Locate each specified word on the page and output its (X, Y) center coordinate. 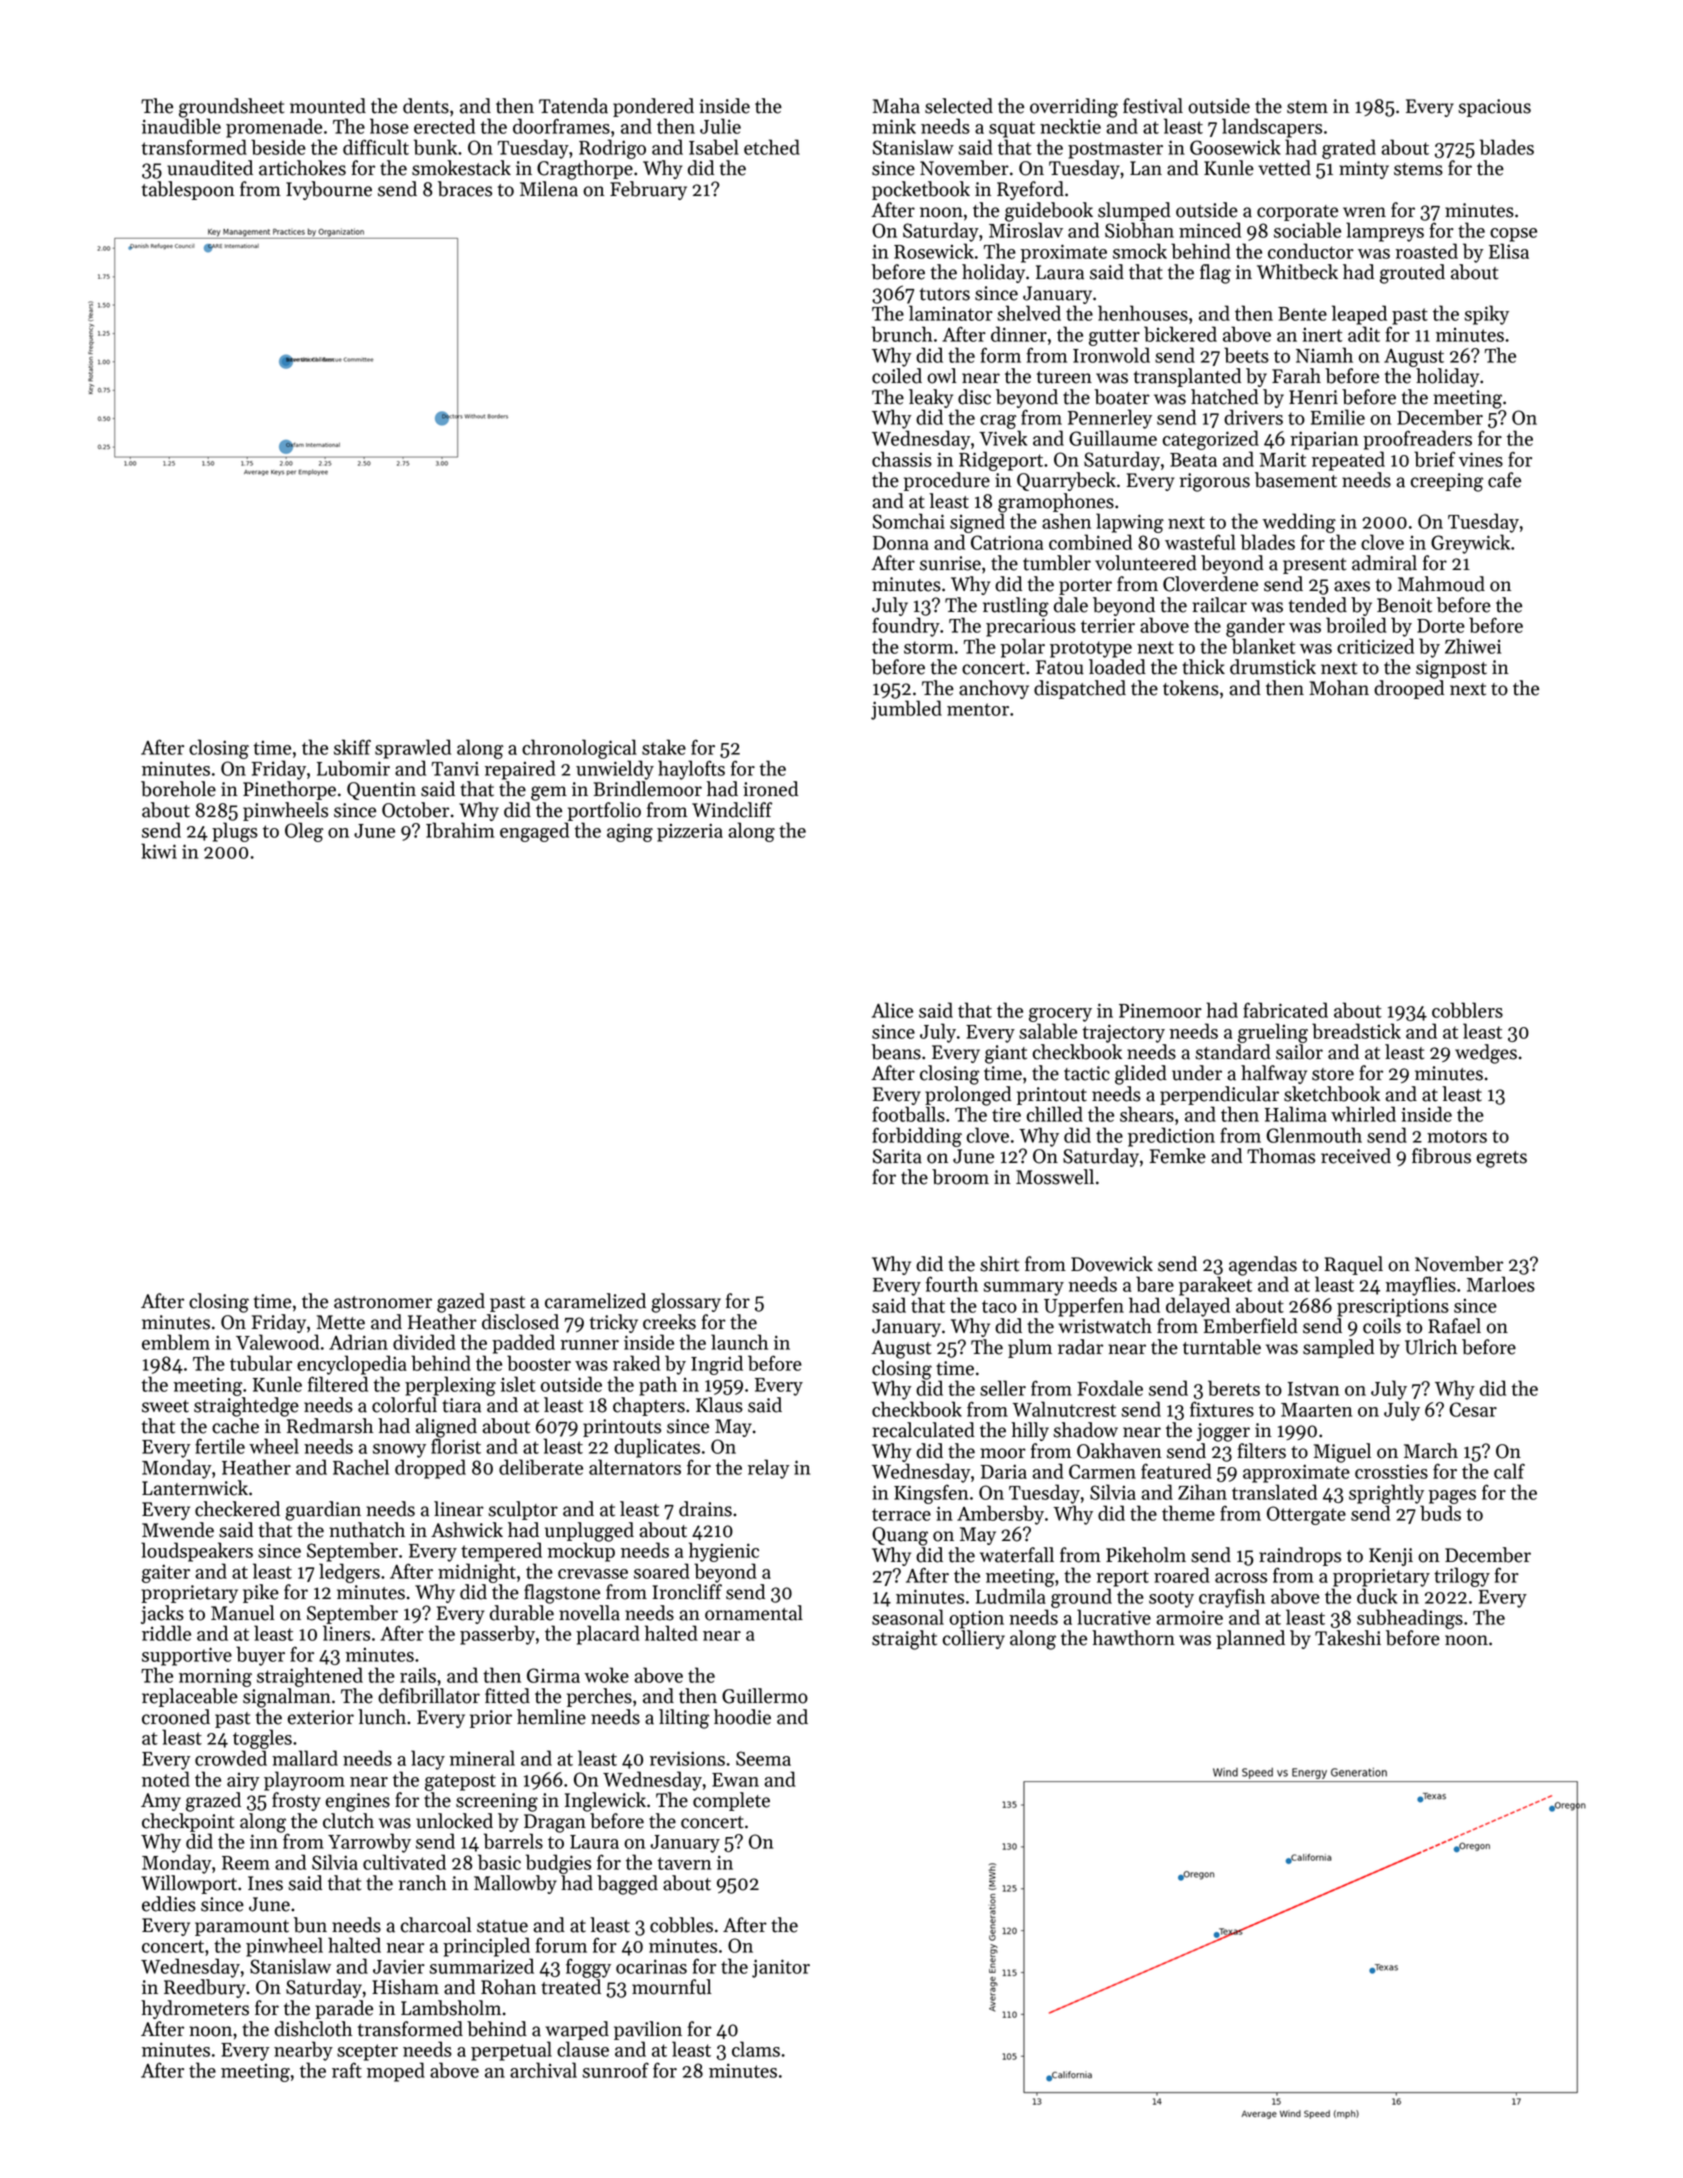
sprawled (413, 749)
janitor (781, 1968)
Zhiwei (1473, 646)
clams (756, 2049)
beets (1246, 355)
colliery (974, 1639)
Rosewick (934, 251)
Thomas (1281, 1156)
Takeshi (1348, 1638)
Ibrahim (460, 830)
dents (426, 106)
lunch (382, 1717)
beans (896, 1052)
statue (502, 1926)
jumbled (906, 710)
